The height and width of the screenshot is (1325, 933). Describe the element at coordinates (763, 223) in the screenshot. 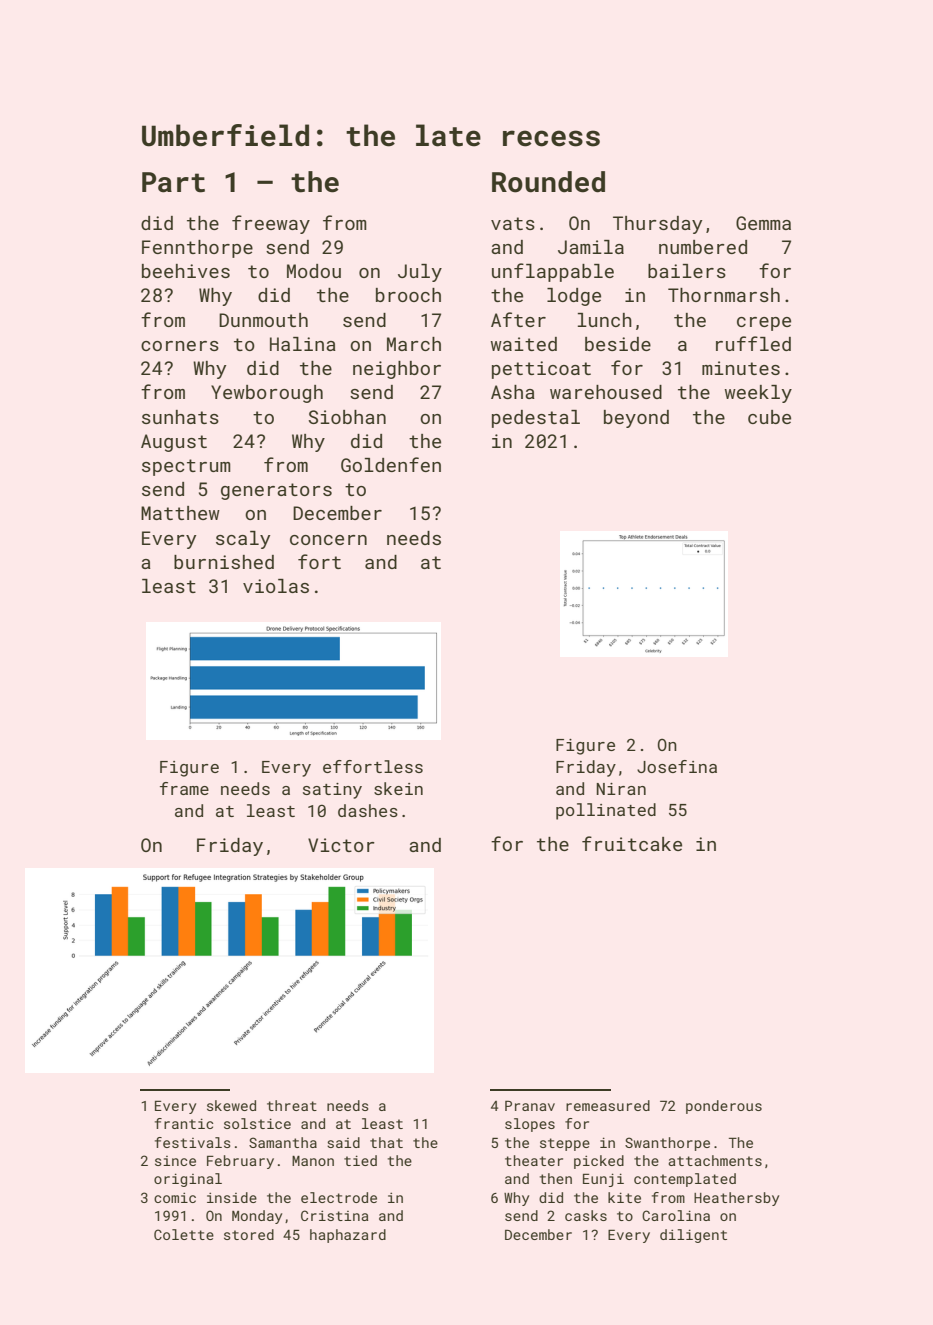

I see `Gemma` at that location.
